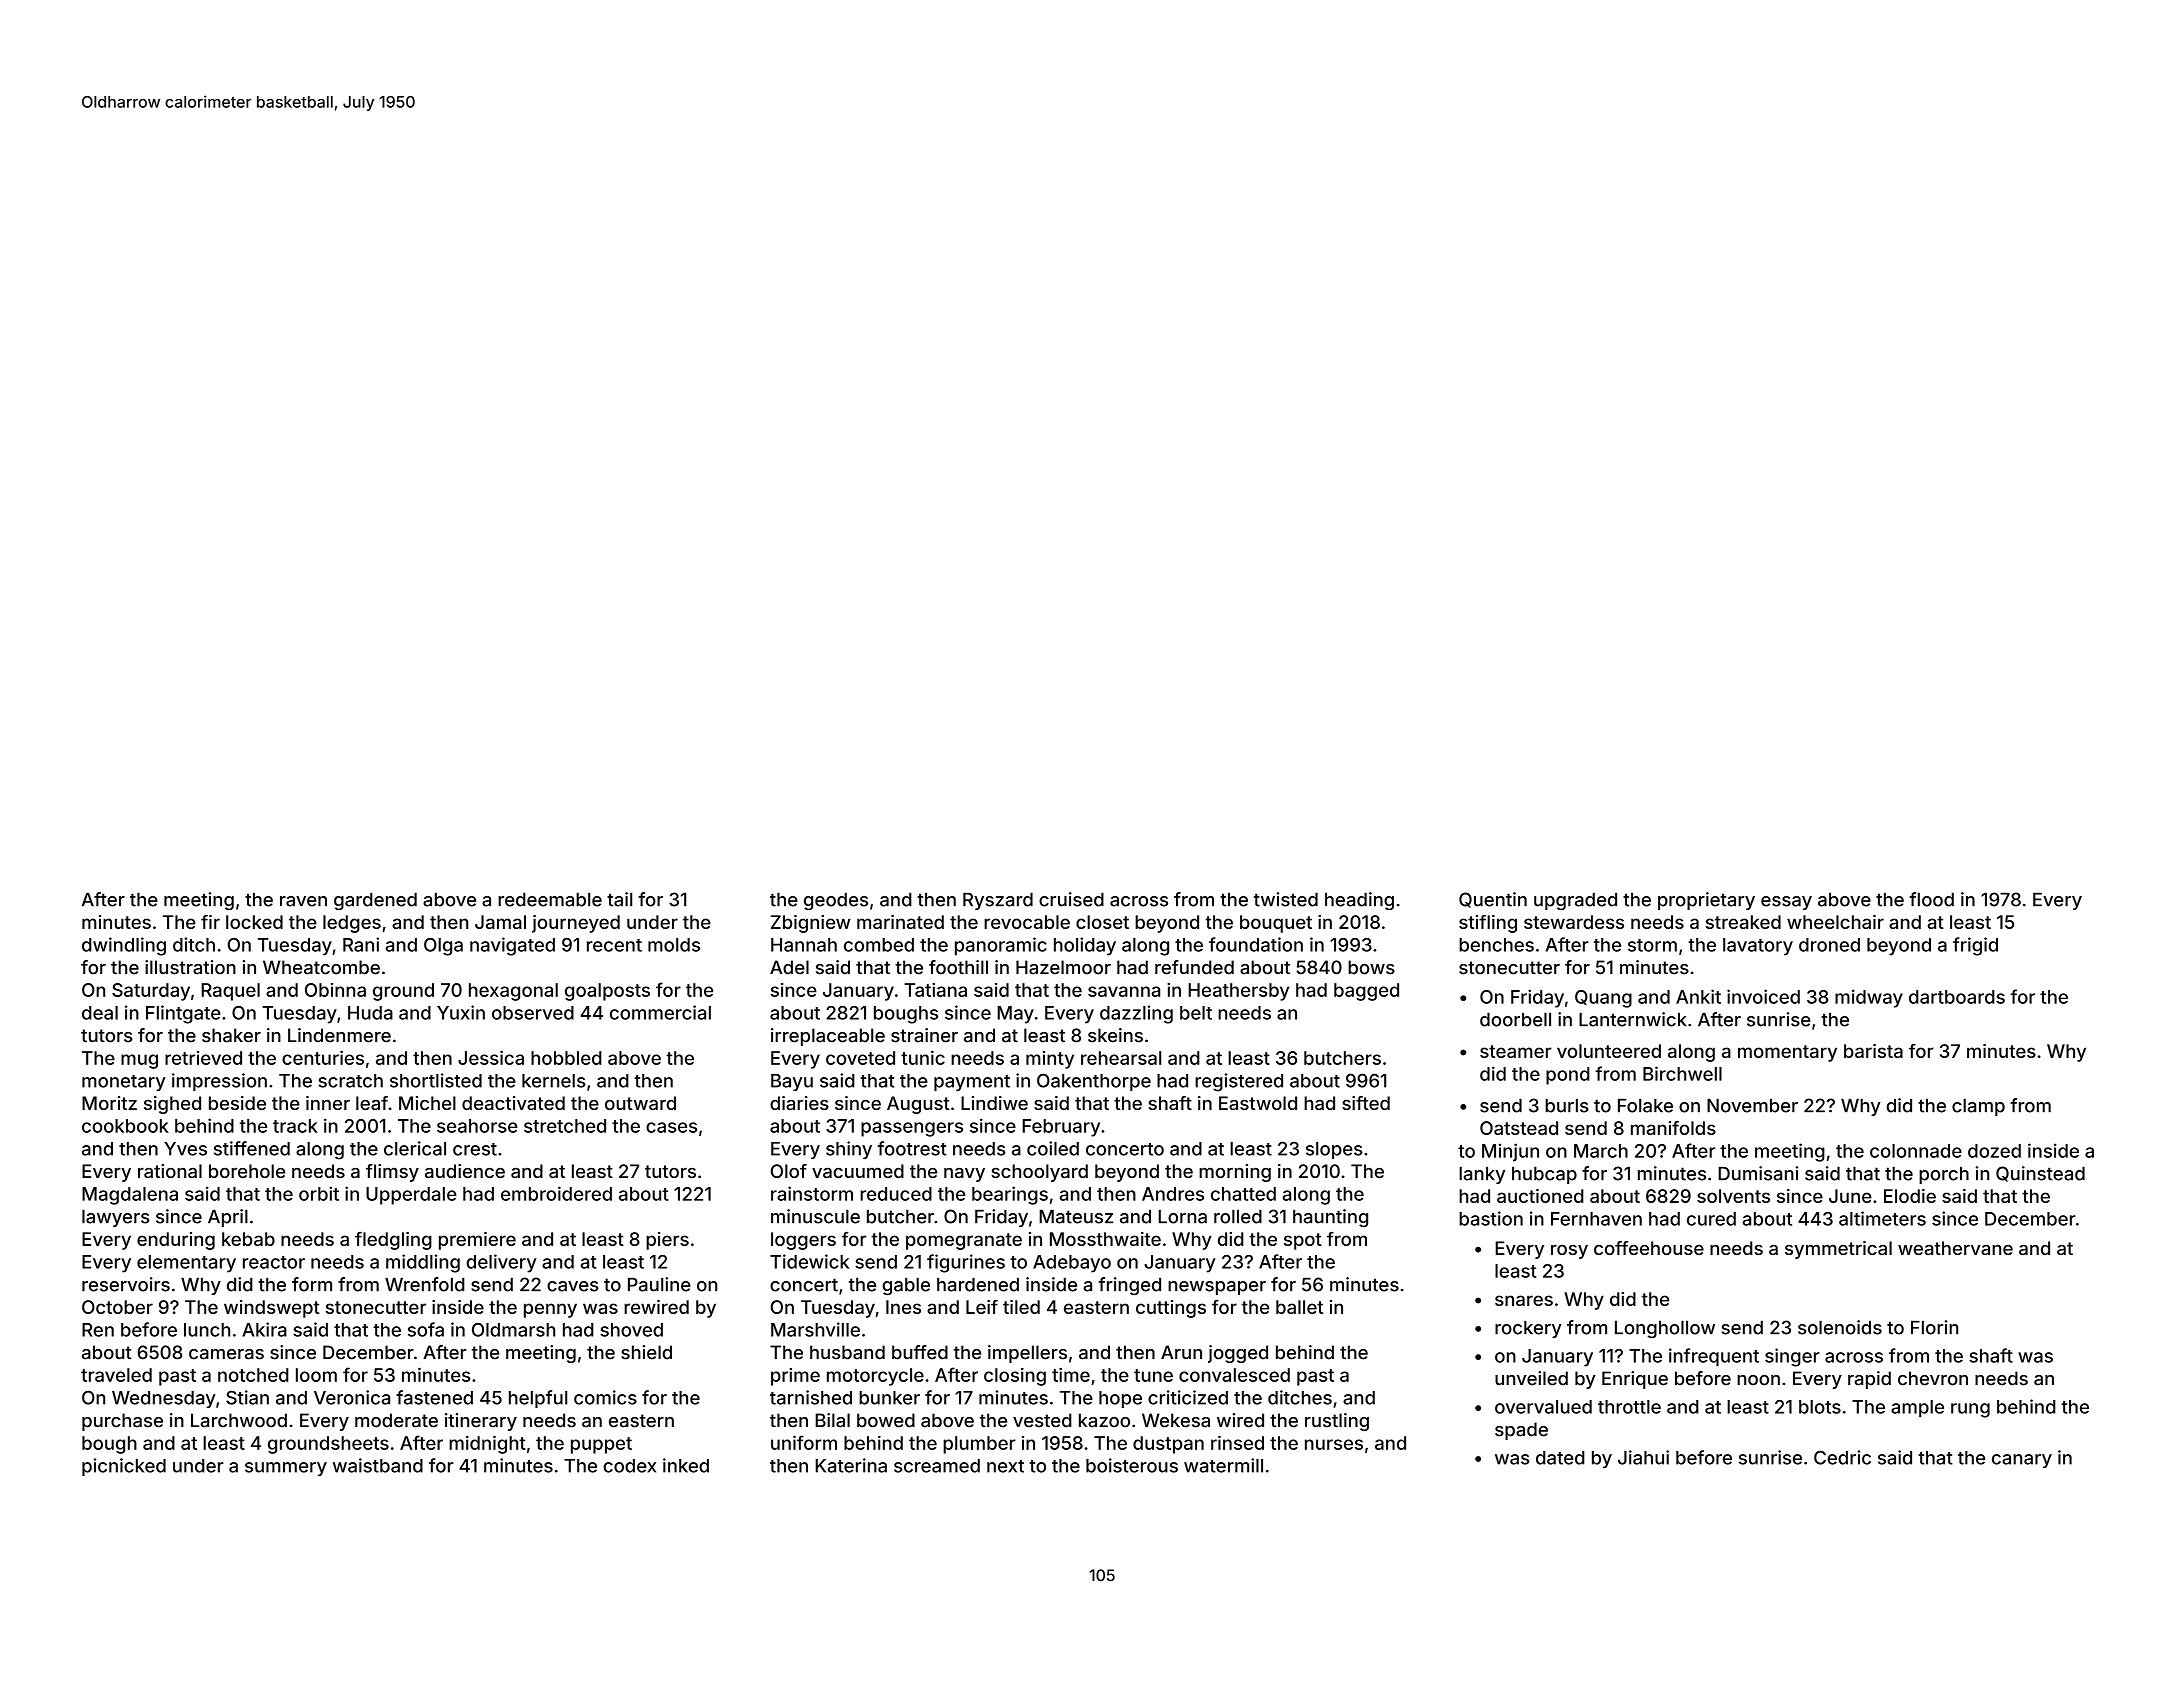 This screenshot has height=1683, width=2178. Describe the element at coordinates (321, 967) in the screenshot. I see `Wheatcombe` at that location.
